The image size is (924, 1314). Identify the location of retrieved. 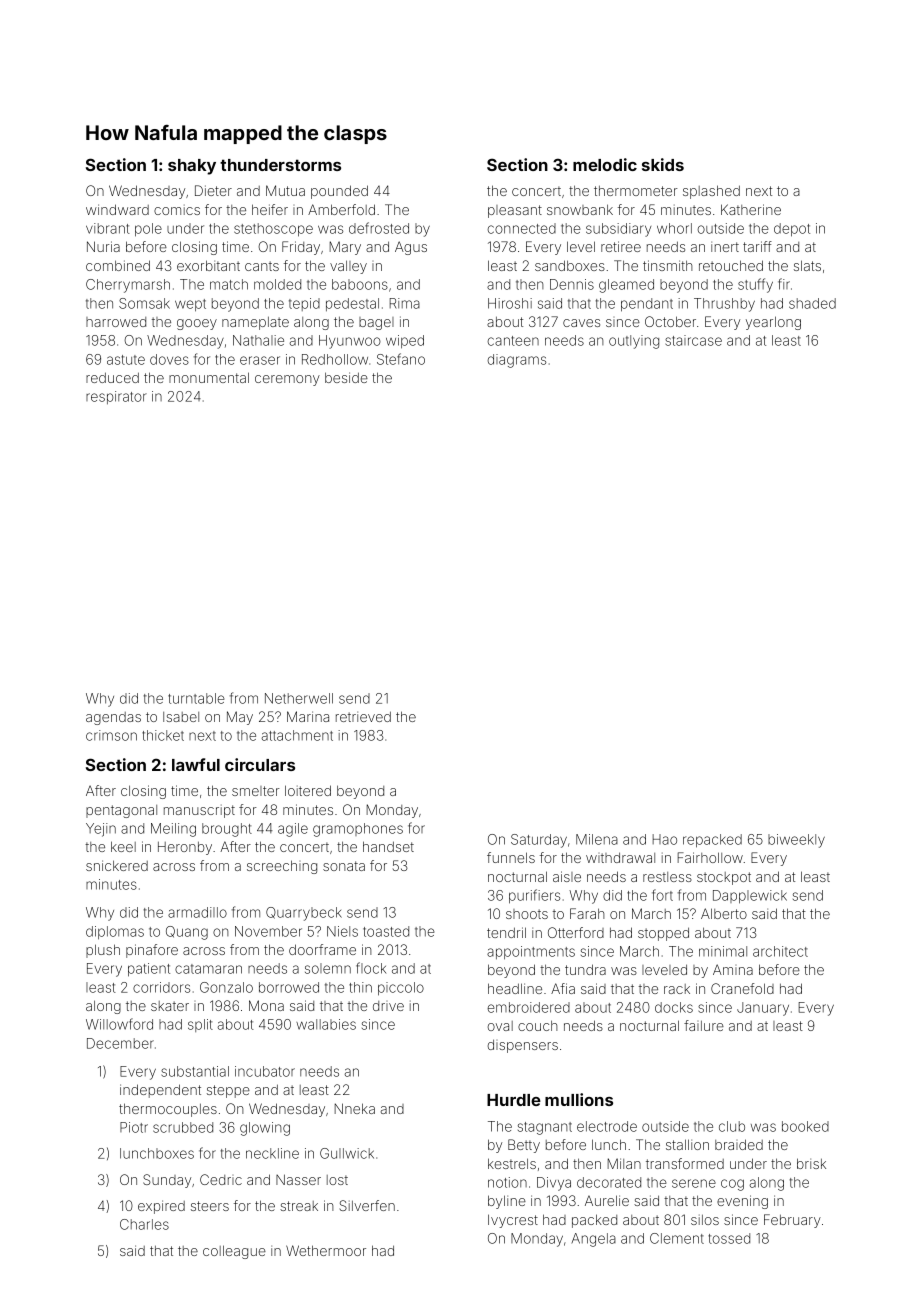
(363, 716).
